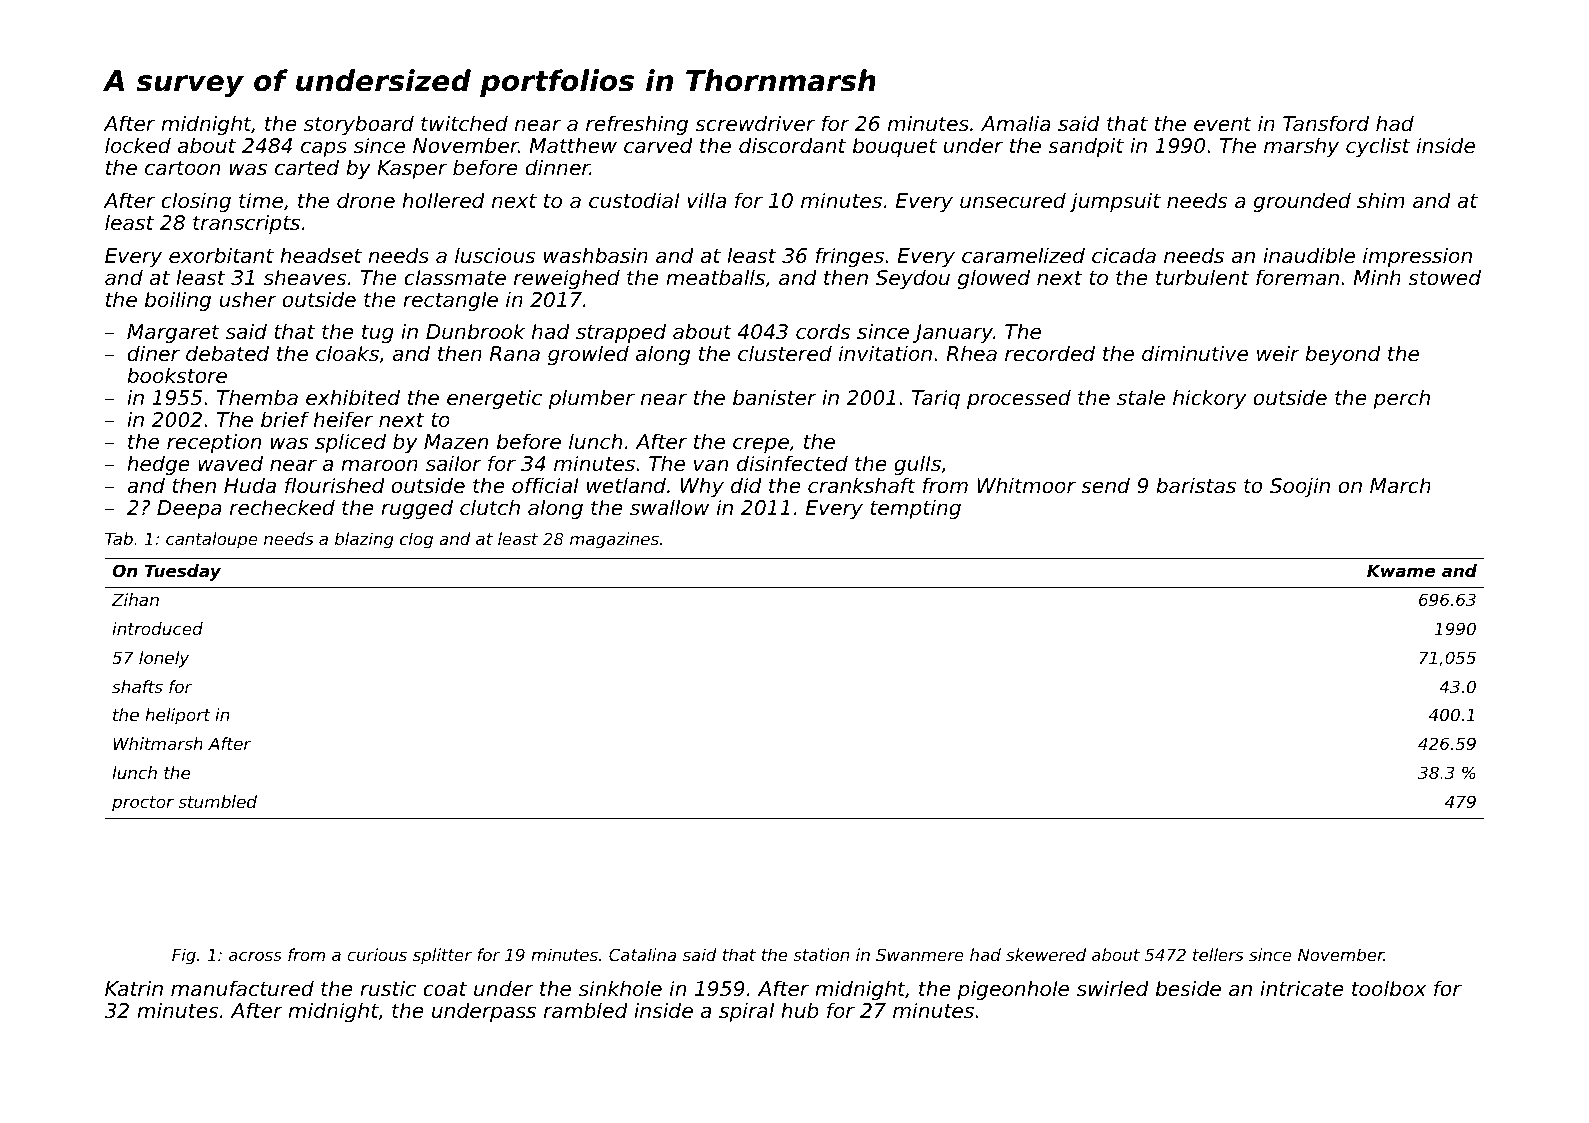 Image resolution: width=1589 pixels, height=1123 pixels. Describe the element at coordinates (1401, 570) in the image. I see `Kwame` at that location.
